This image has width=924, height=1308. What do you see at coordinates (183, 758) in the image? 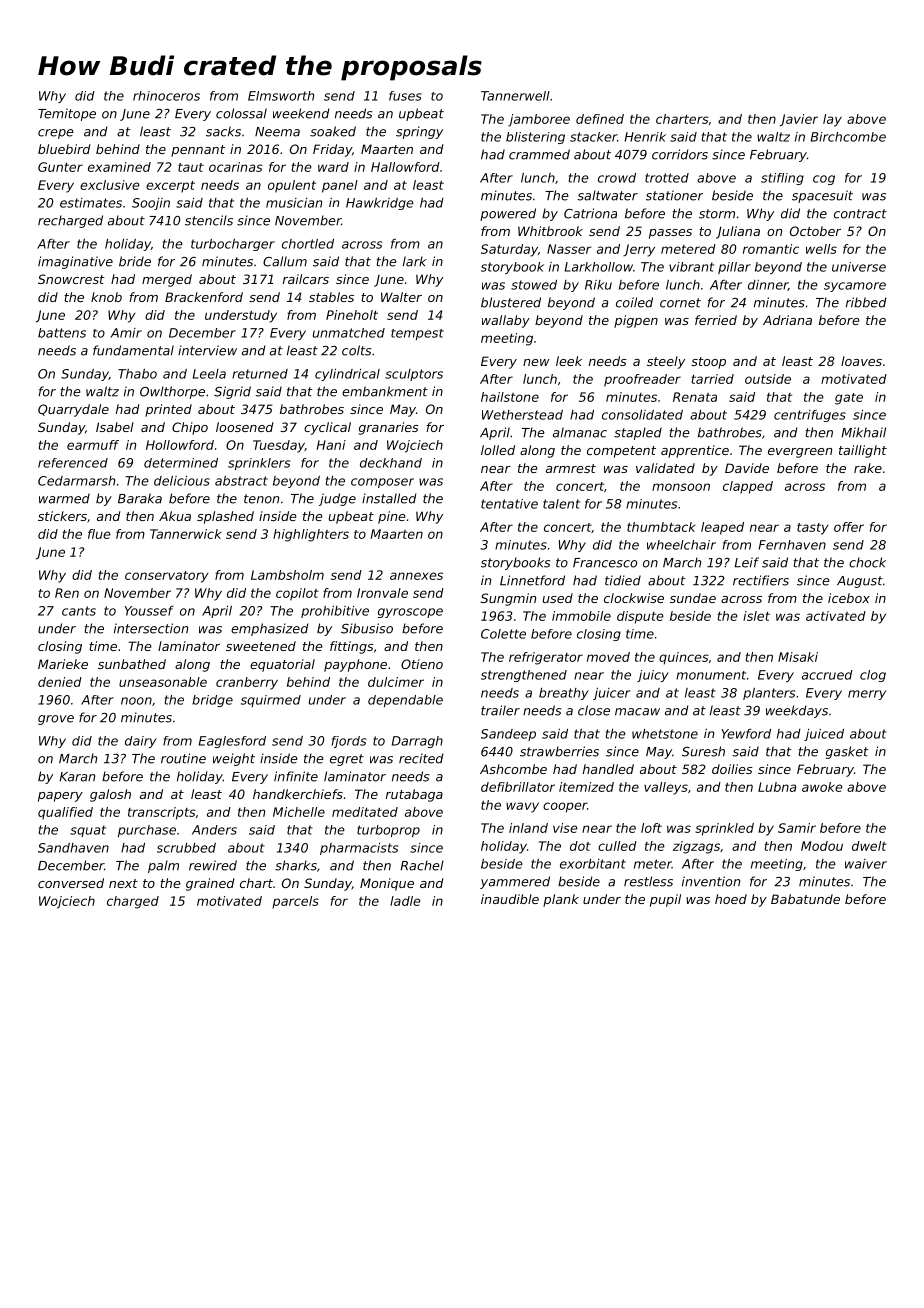
I see `routine` at bounding box center [183, 758].
